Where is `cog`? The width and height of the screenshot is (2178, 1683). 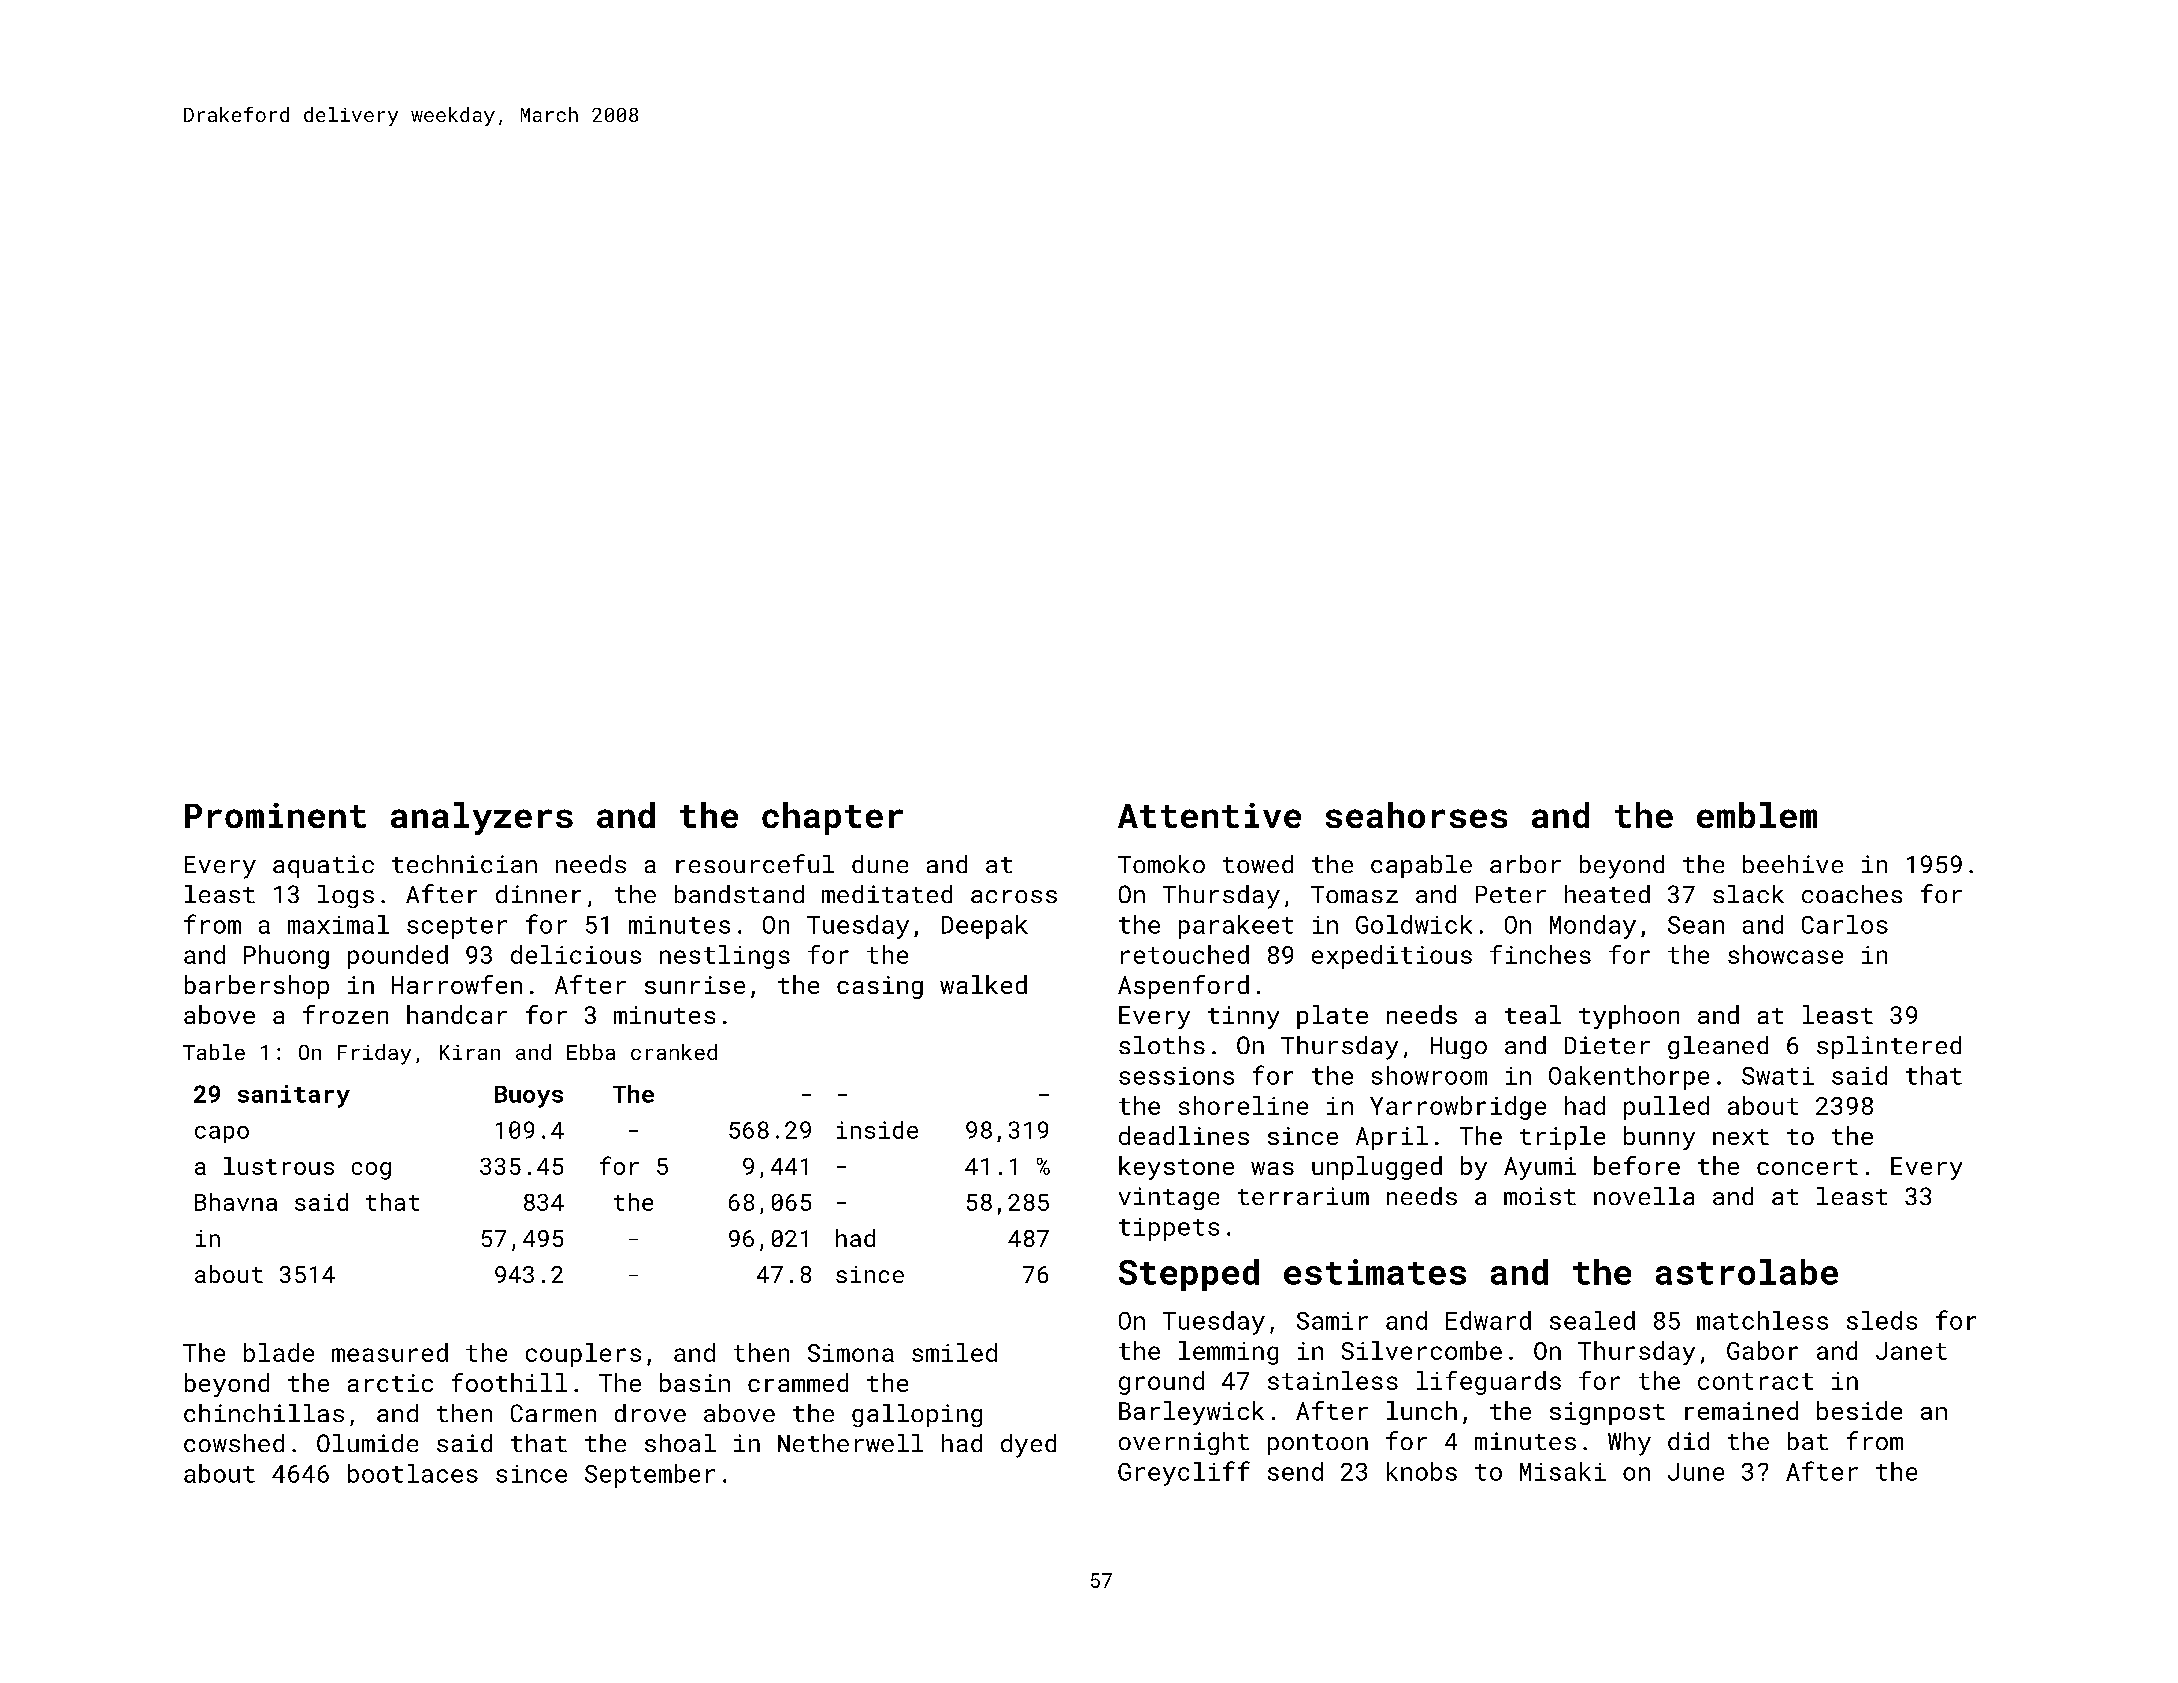
cog is located at coordinates (371, 1171).
